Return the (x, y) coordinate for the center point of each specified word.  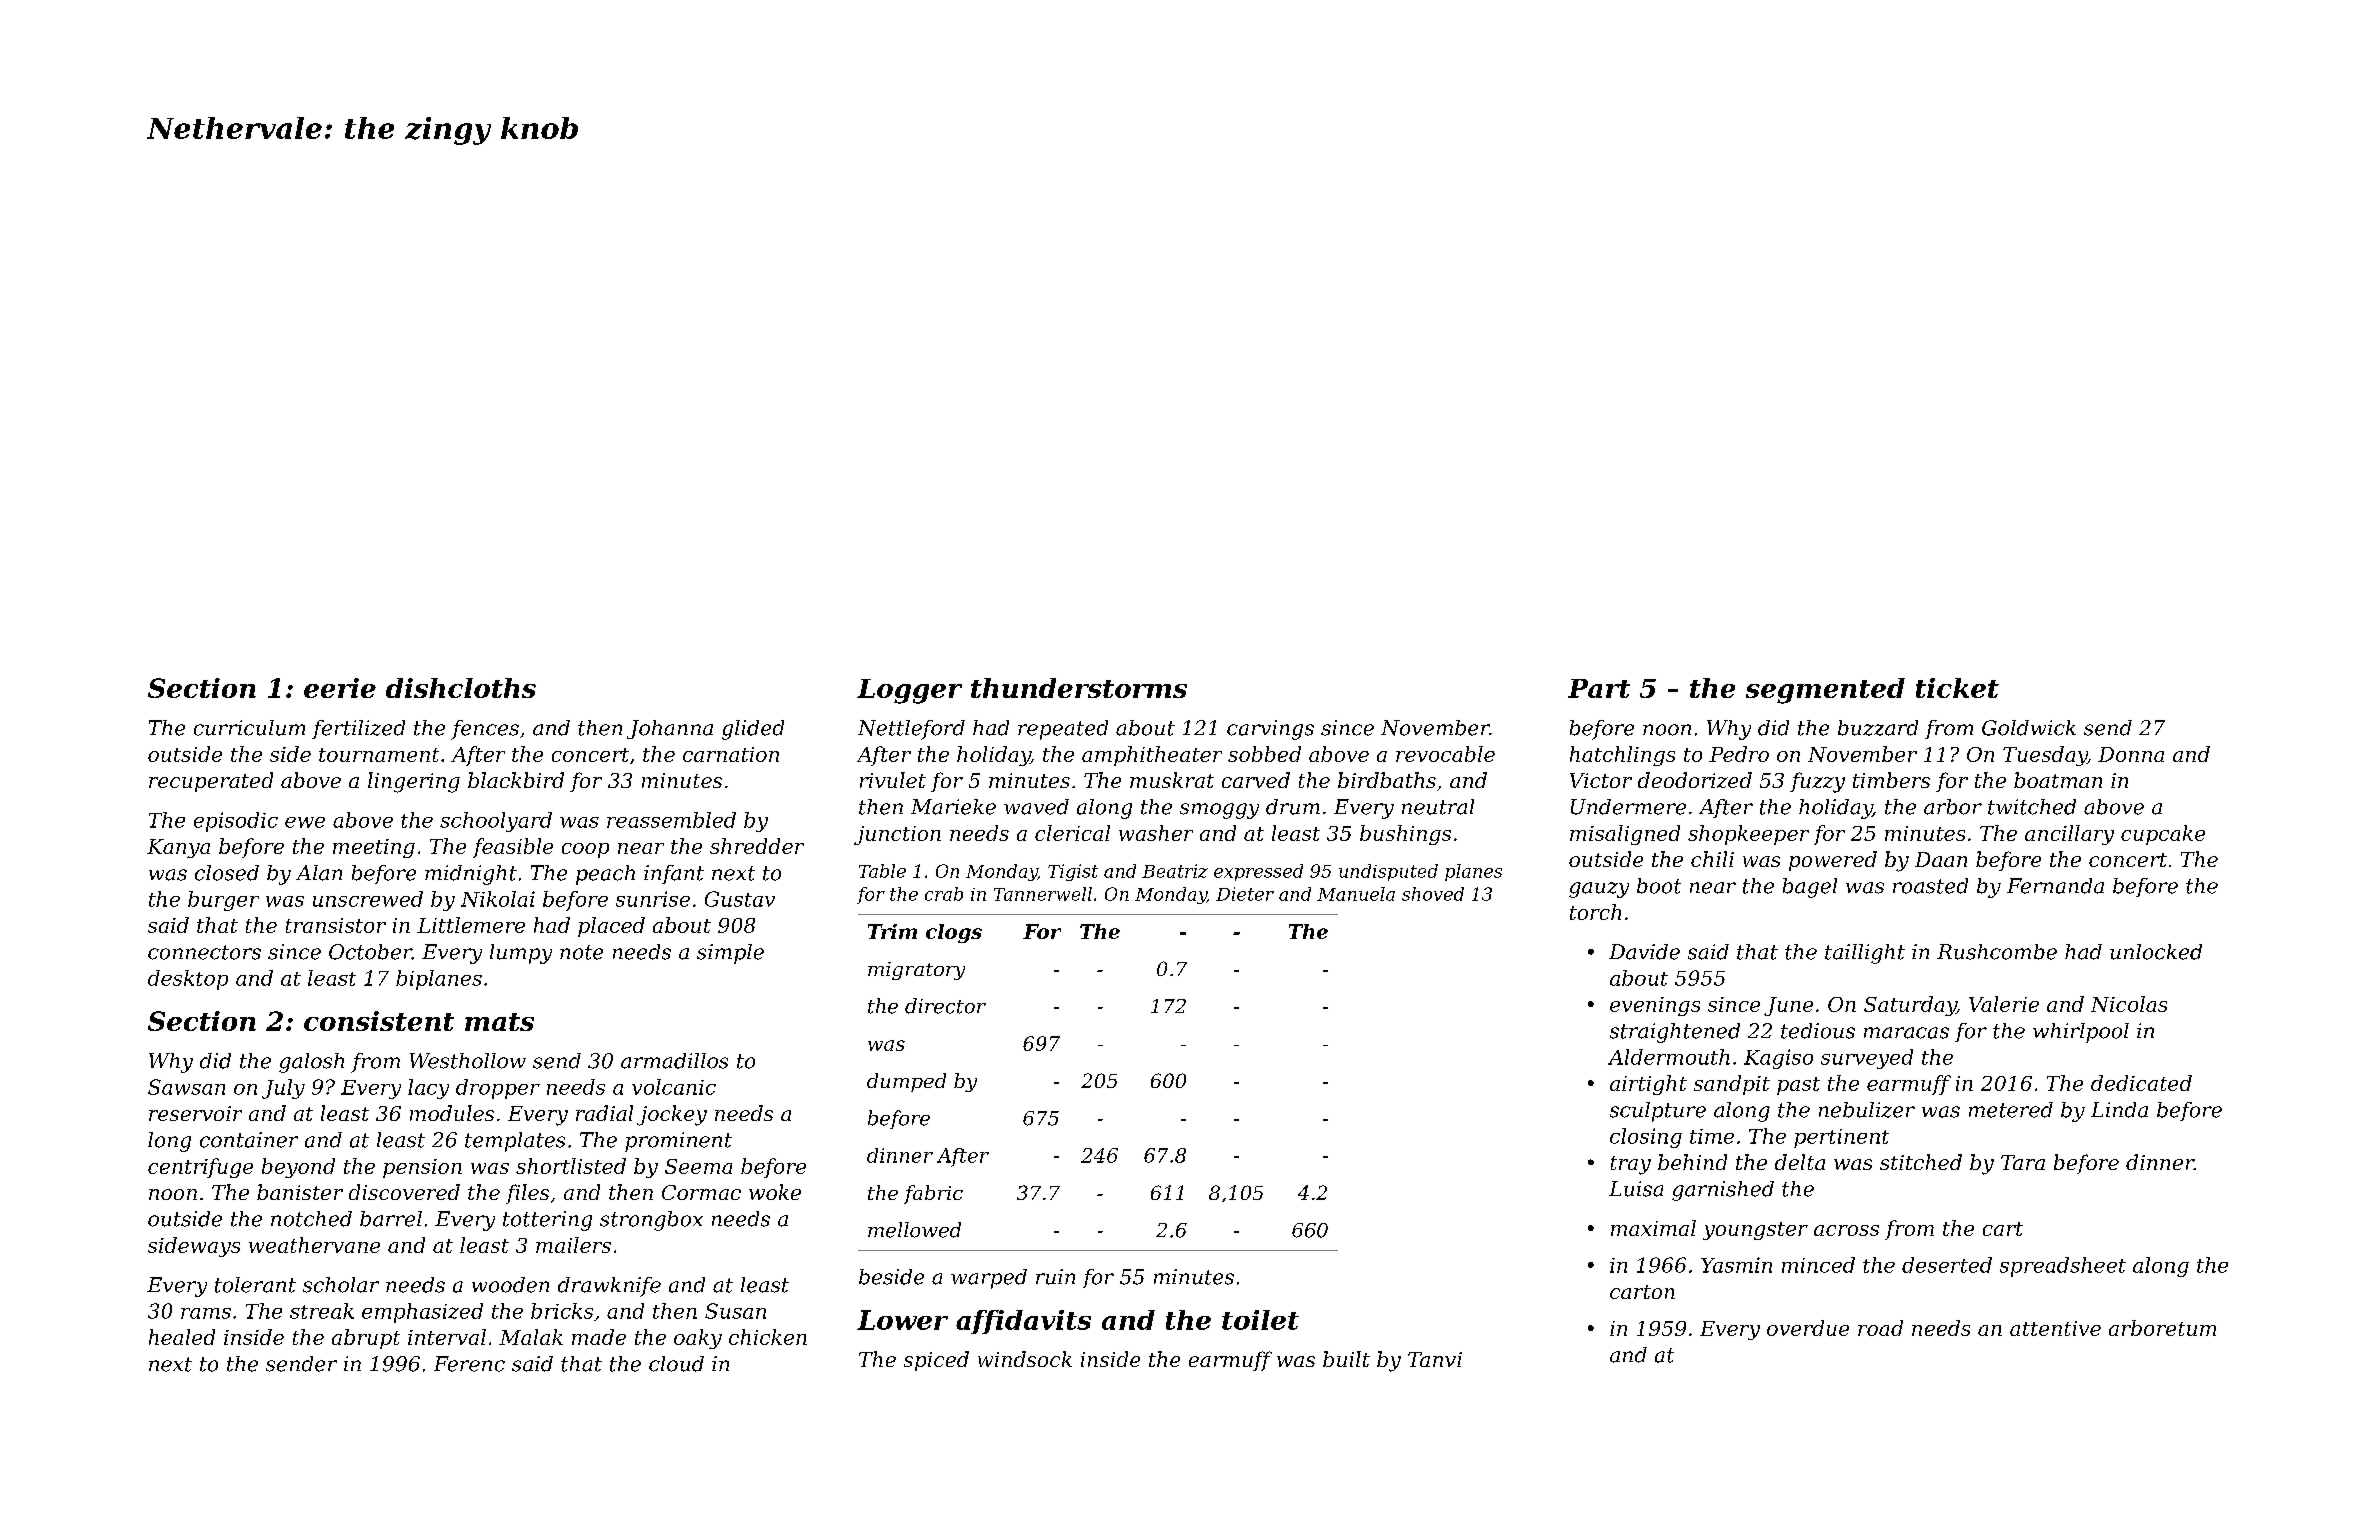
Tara (2023, 1162)
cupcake (2163, 835)
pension (422, 1168)
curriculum (249, 728)
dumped (906, 1082)
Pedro (1739, 754)
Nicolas (2129, 1004)
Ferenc (469, 1364)
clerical (1072, 833)
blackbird (516, 780)
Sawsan (186, 1087)
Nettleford (911, 730)
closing (1646, 1138)
